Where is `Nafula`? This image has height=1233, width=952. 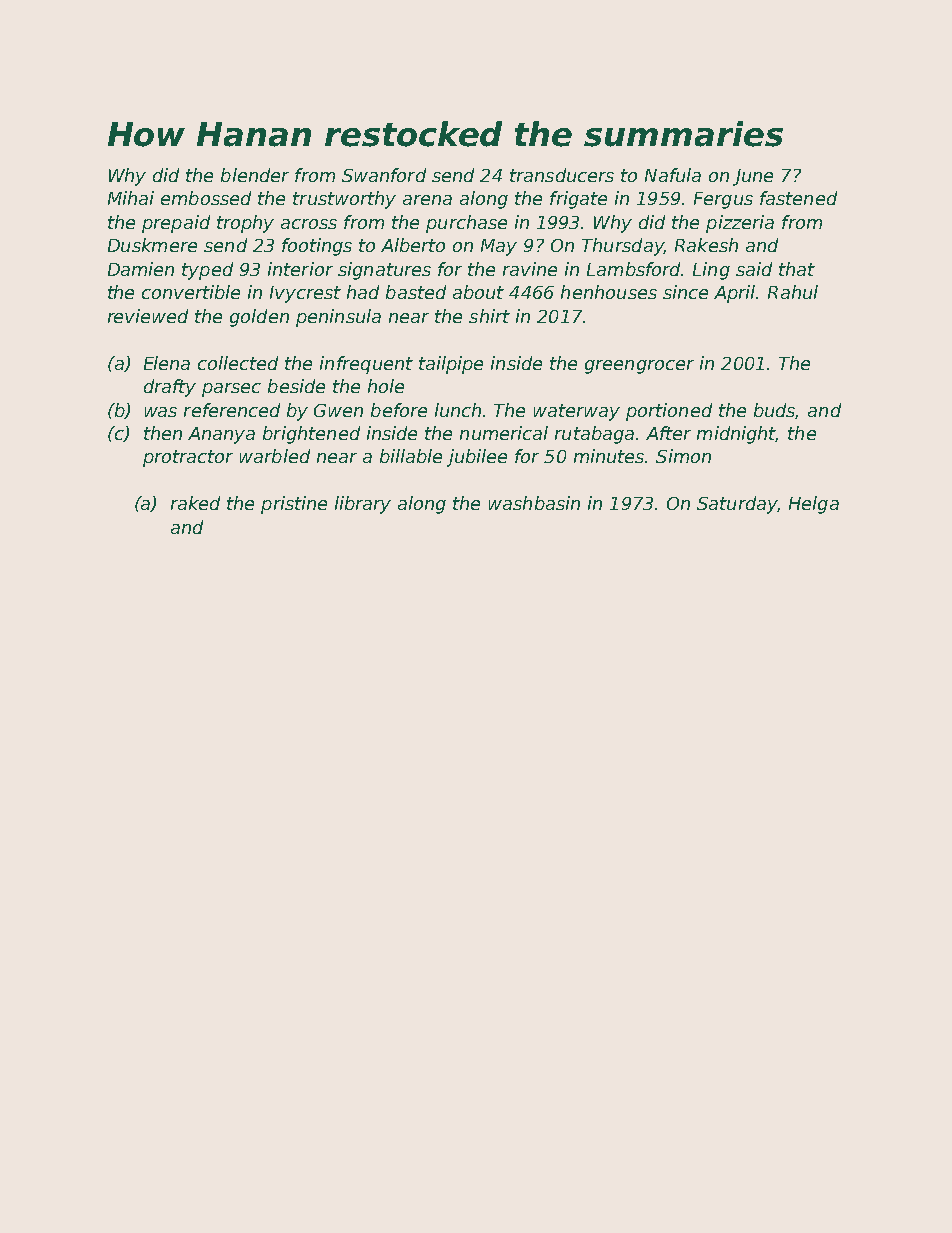
Nafula is located at coordinates (673, 175).
